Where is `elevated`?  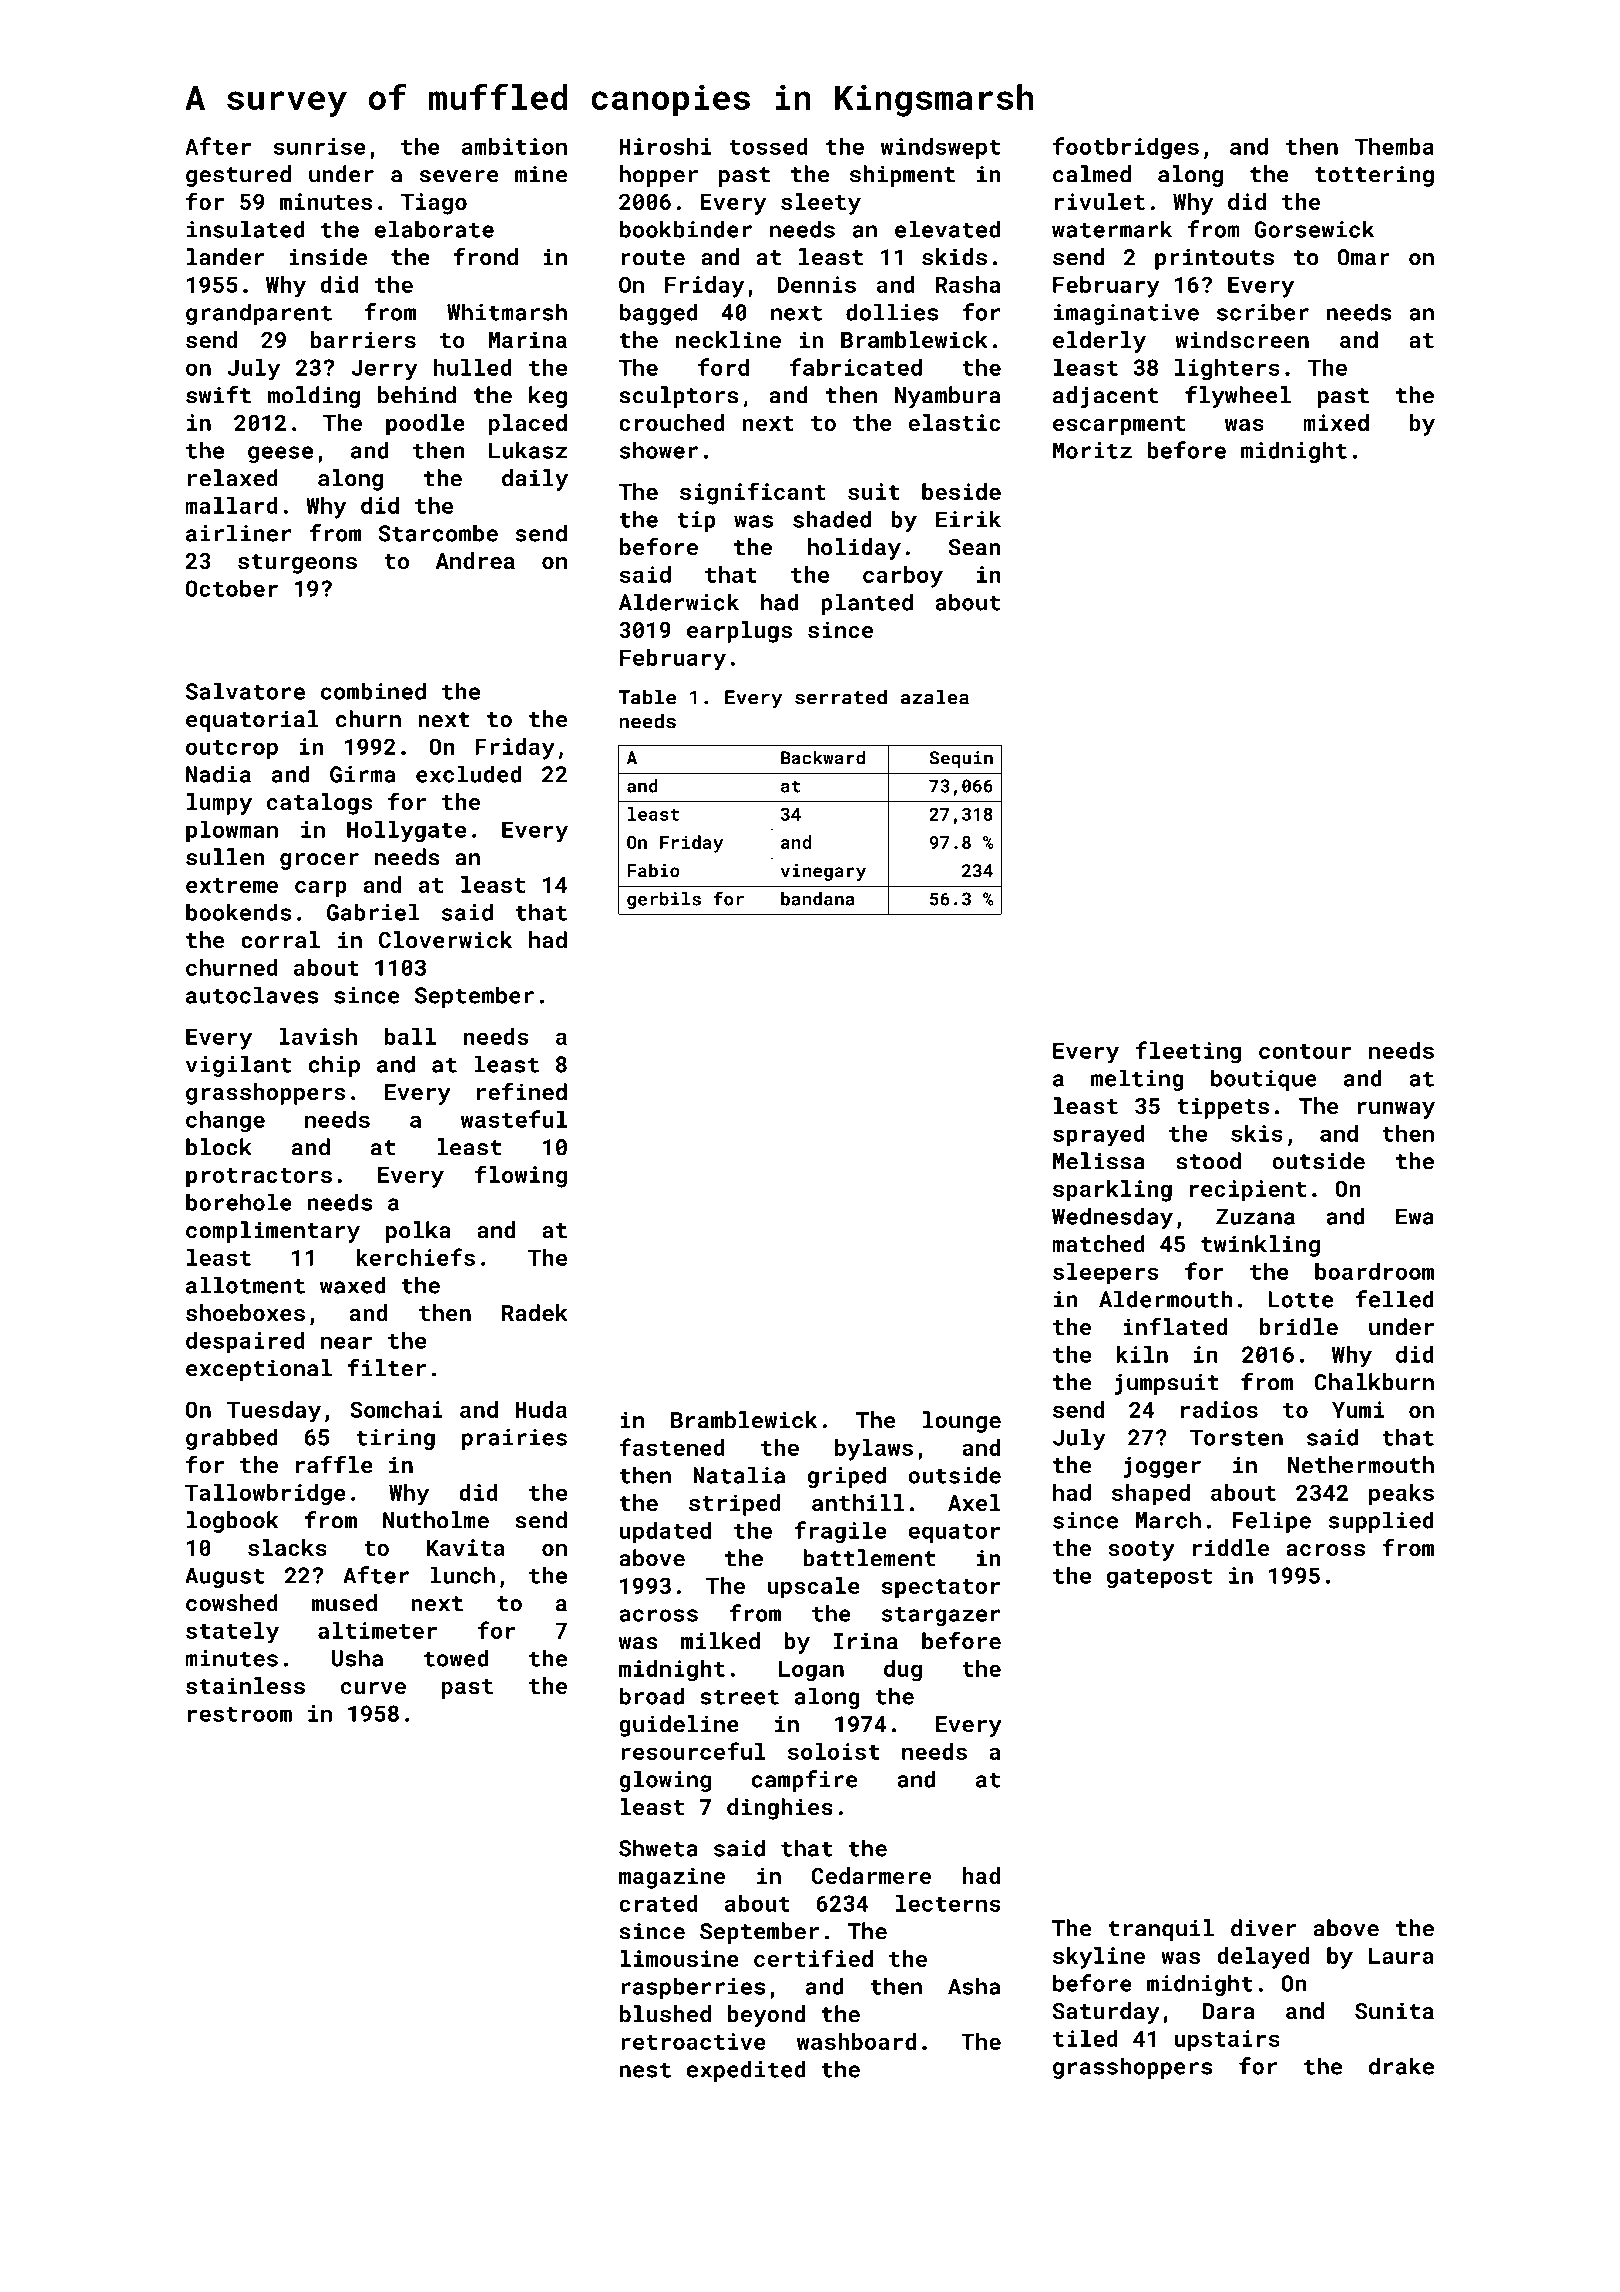 elevated is located at coordinates (947, 229).
